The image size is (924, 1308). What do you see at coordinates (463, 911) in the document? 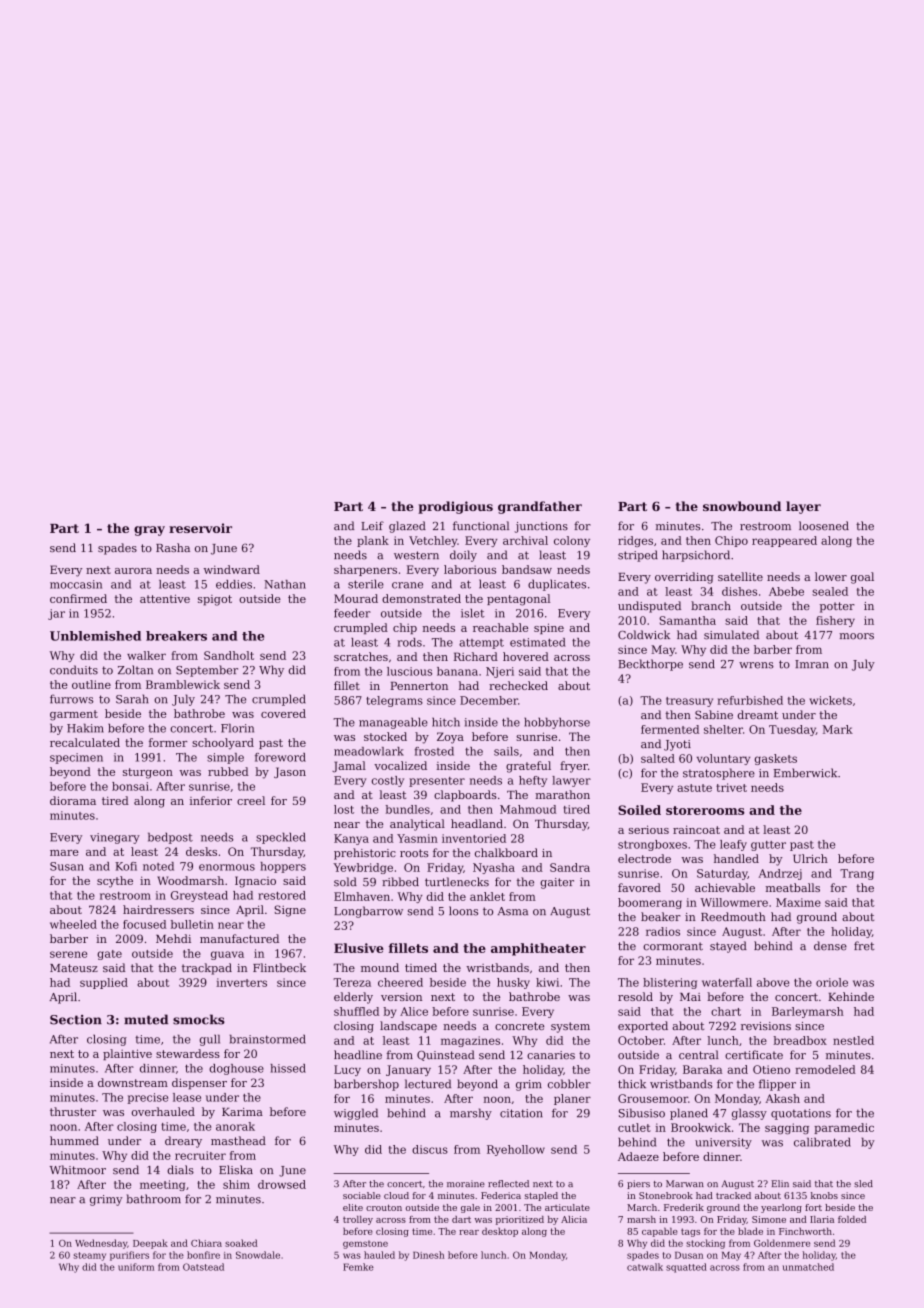
I see `loons` at bounding box center [463, 911].
